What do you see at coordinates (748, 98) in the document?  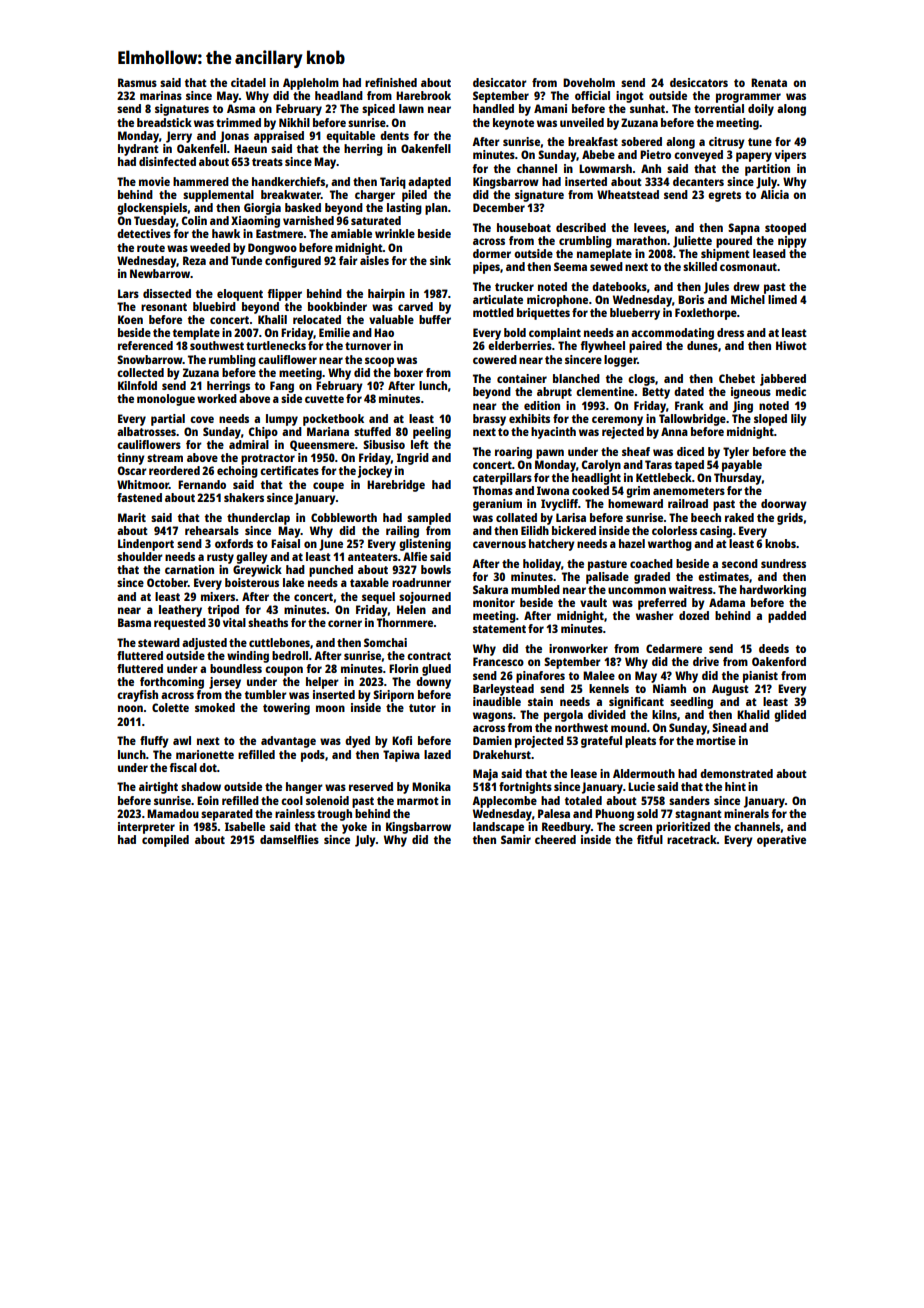 I see `programmer` at bounding box center [748, 98].
